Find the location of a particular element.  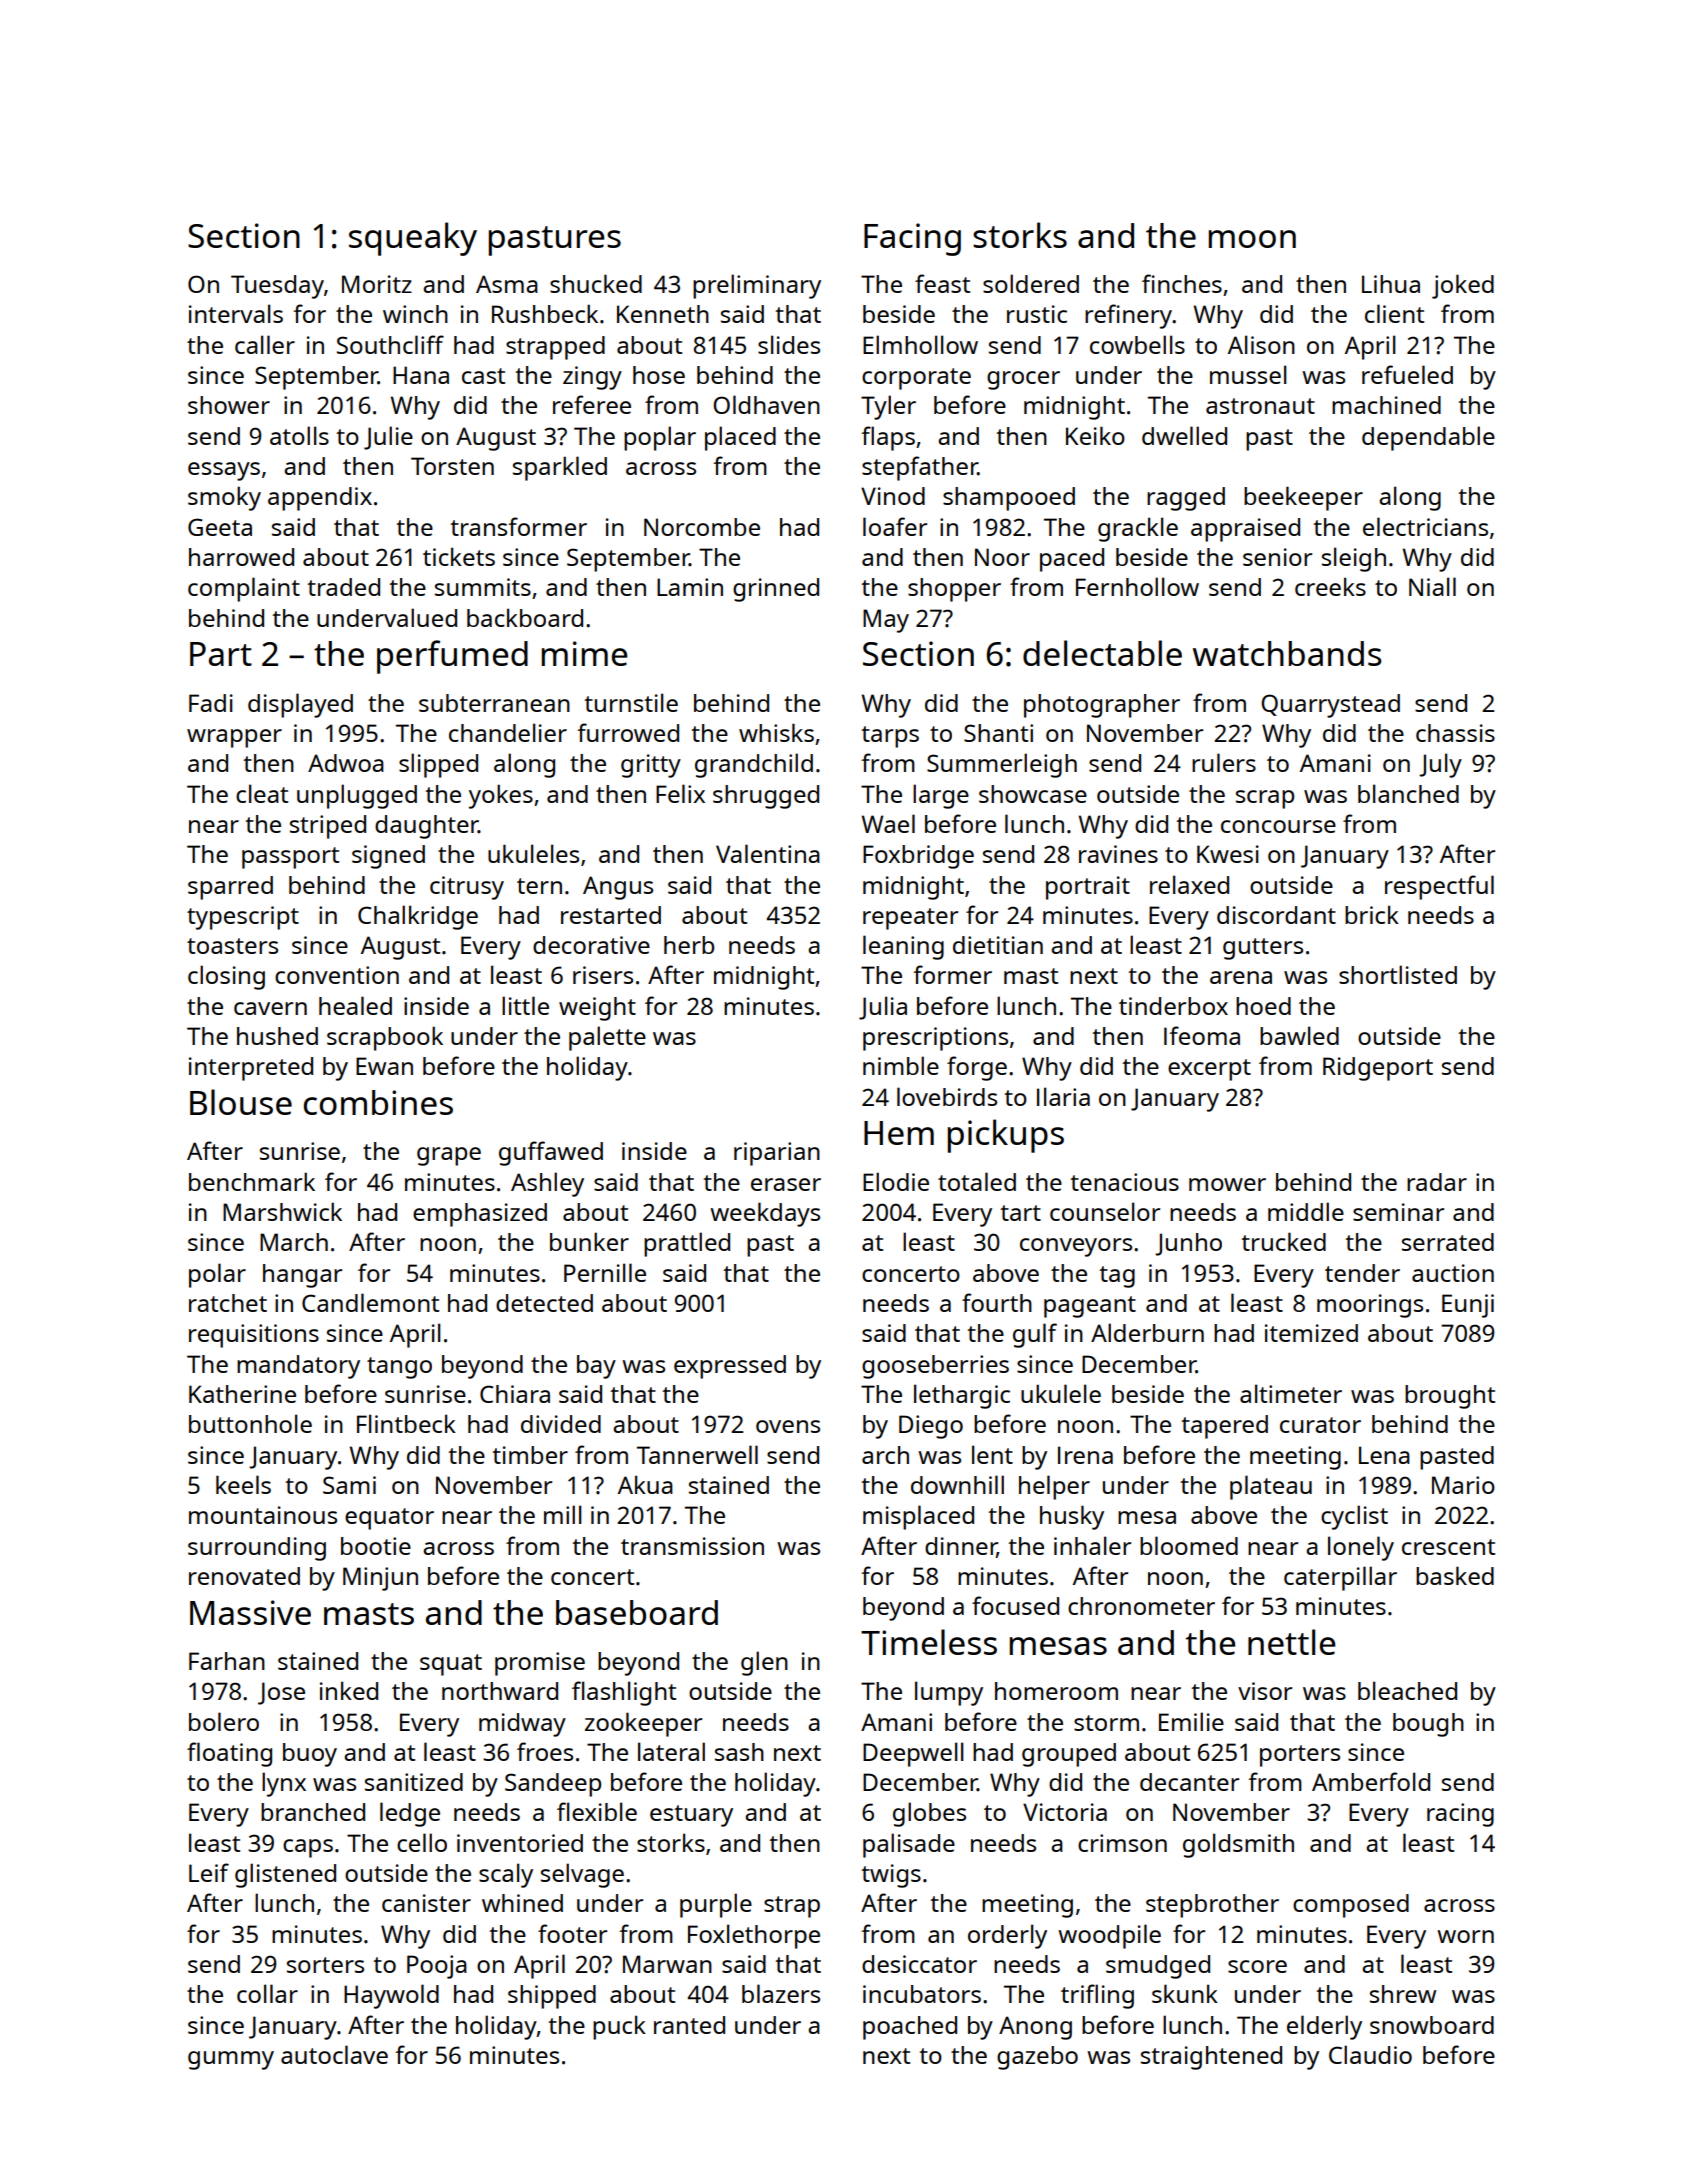

stepbrother is located at coordinates (1212, 1906).
